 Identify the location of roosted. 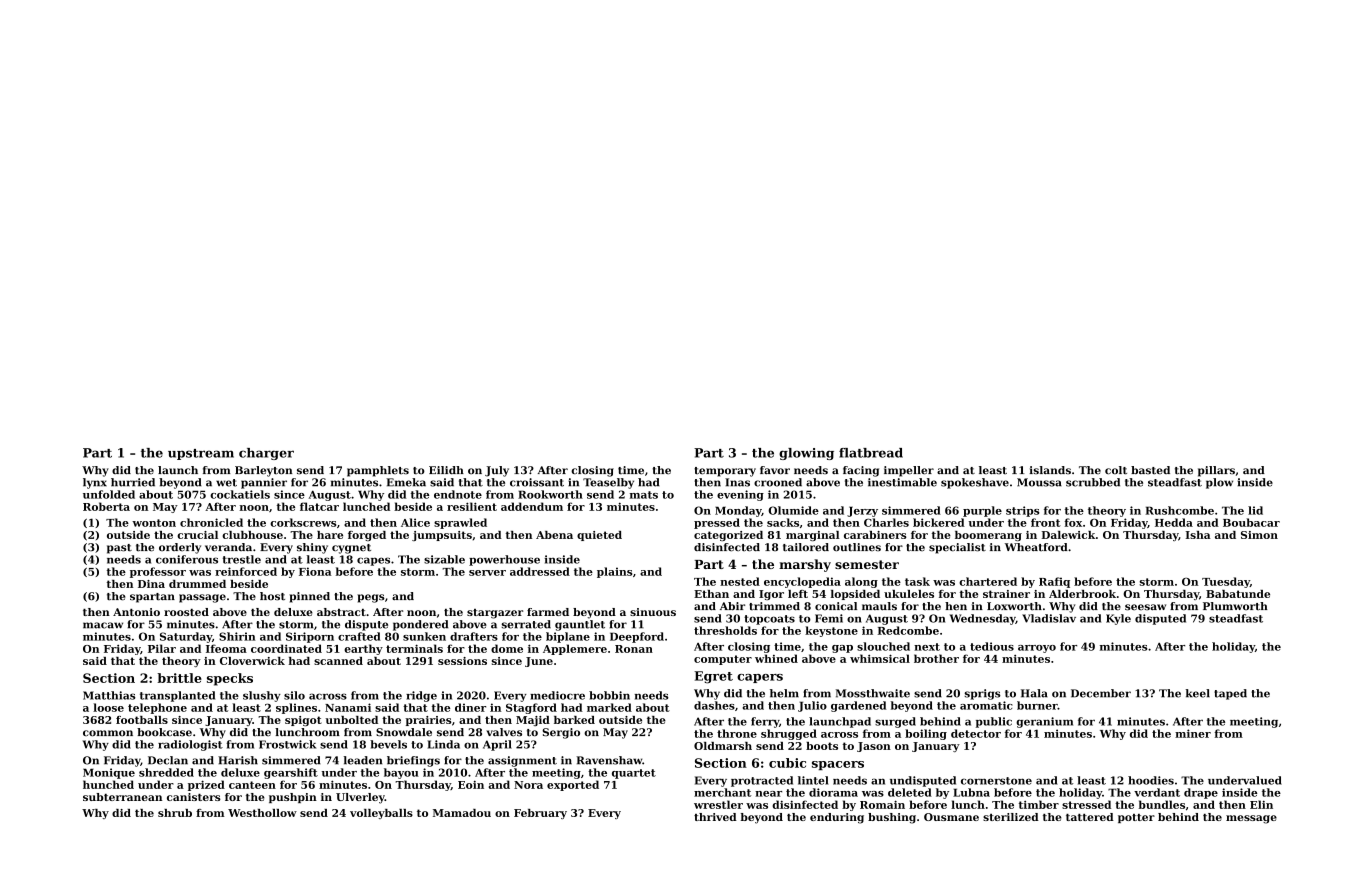
(186, 612).
